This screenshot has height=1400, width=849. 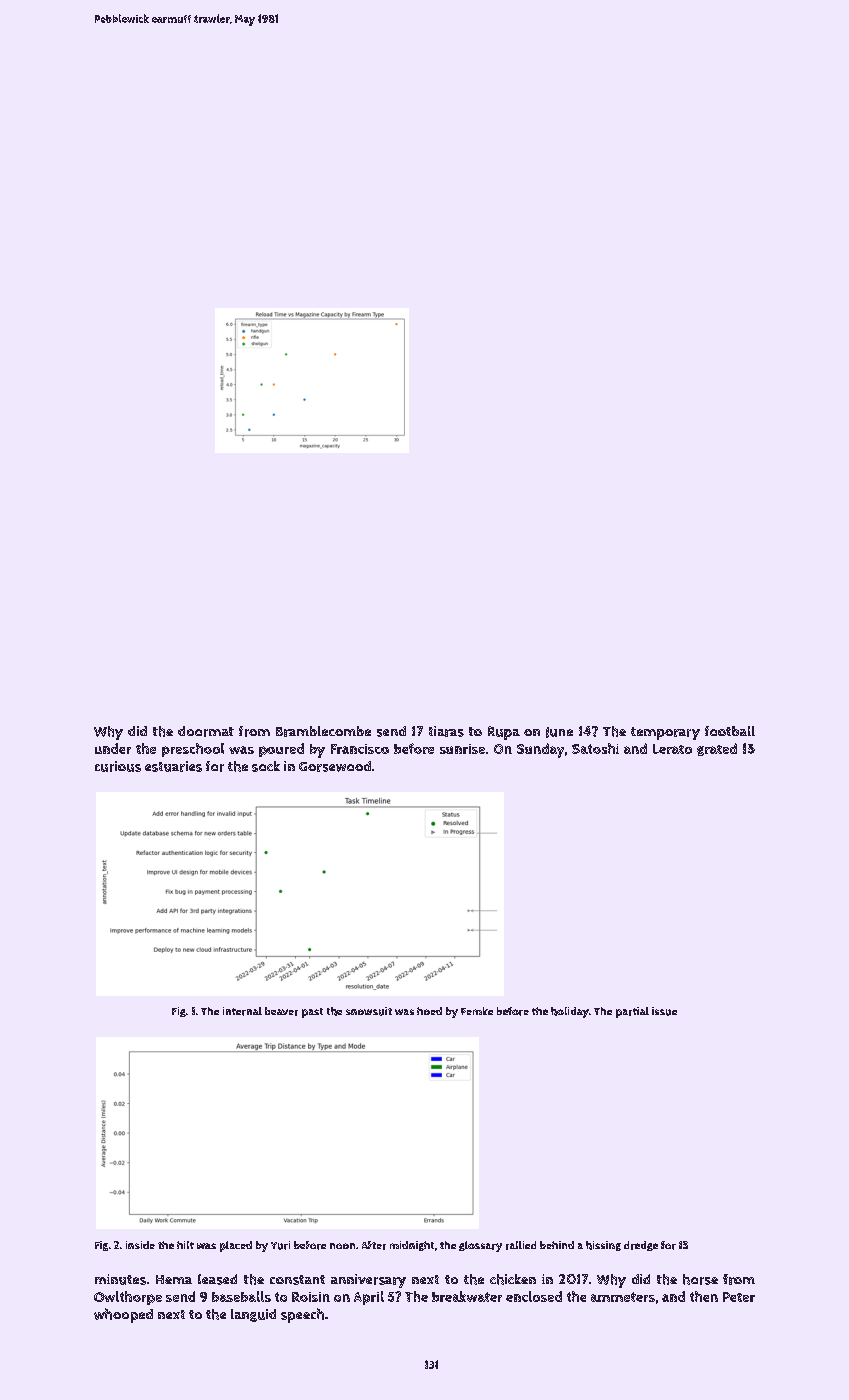 I want to click on issue, so click(x=664, y=1011).
